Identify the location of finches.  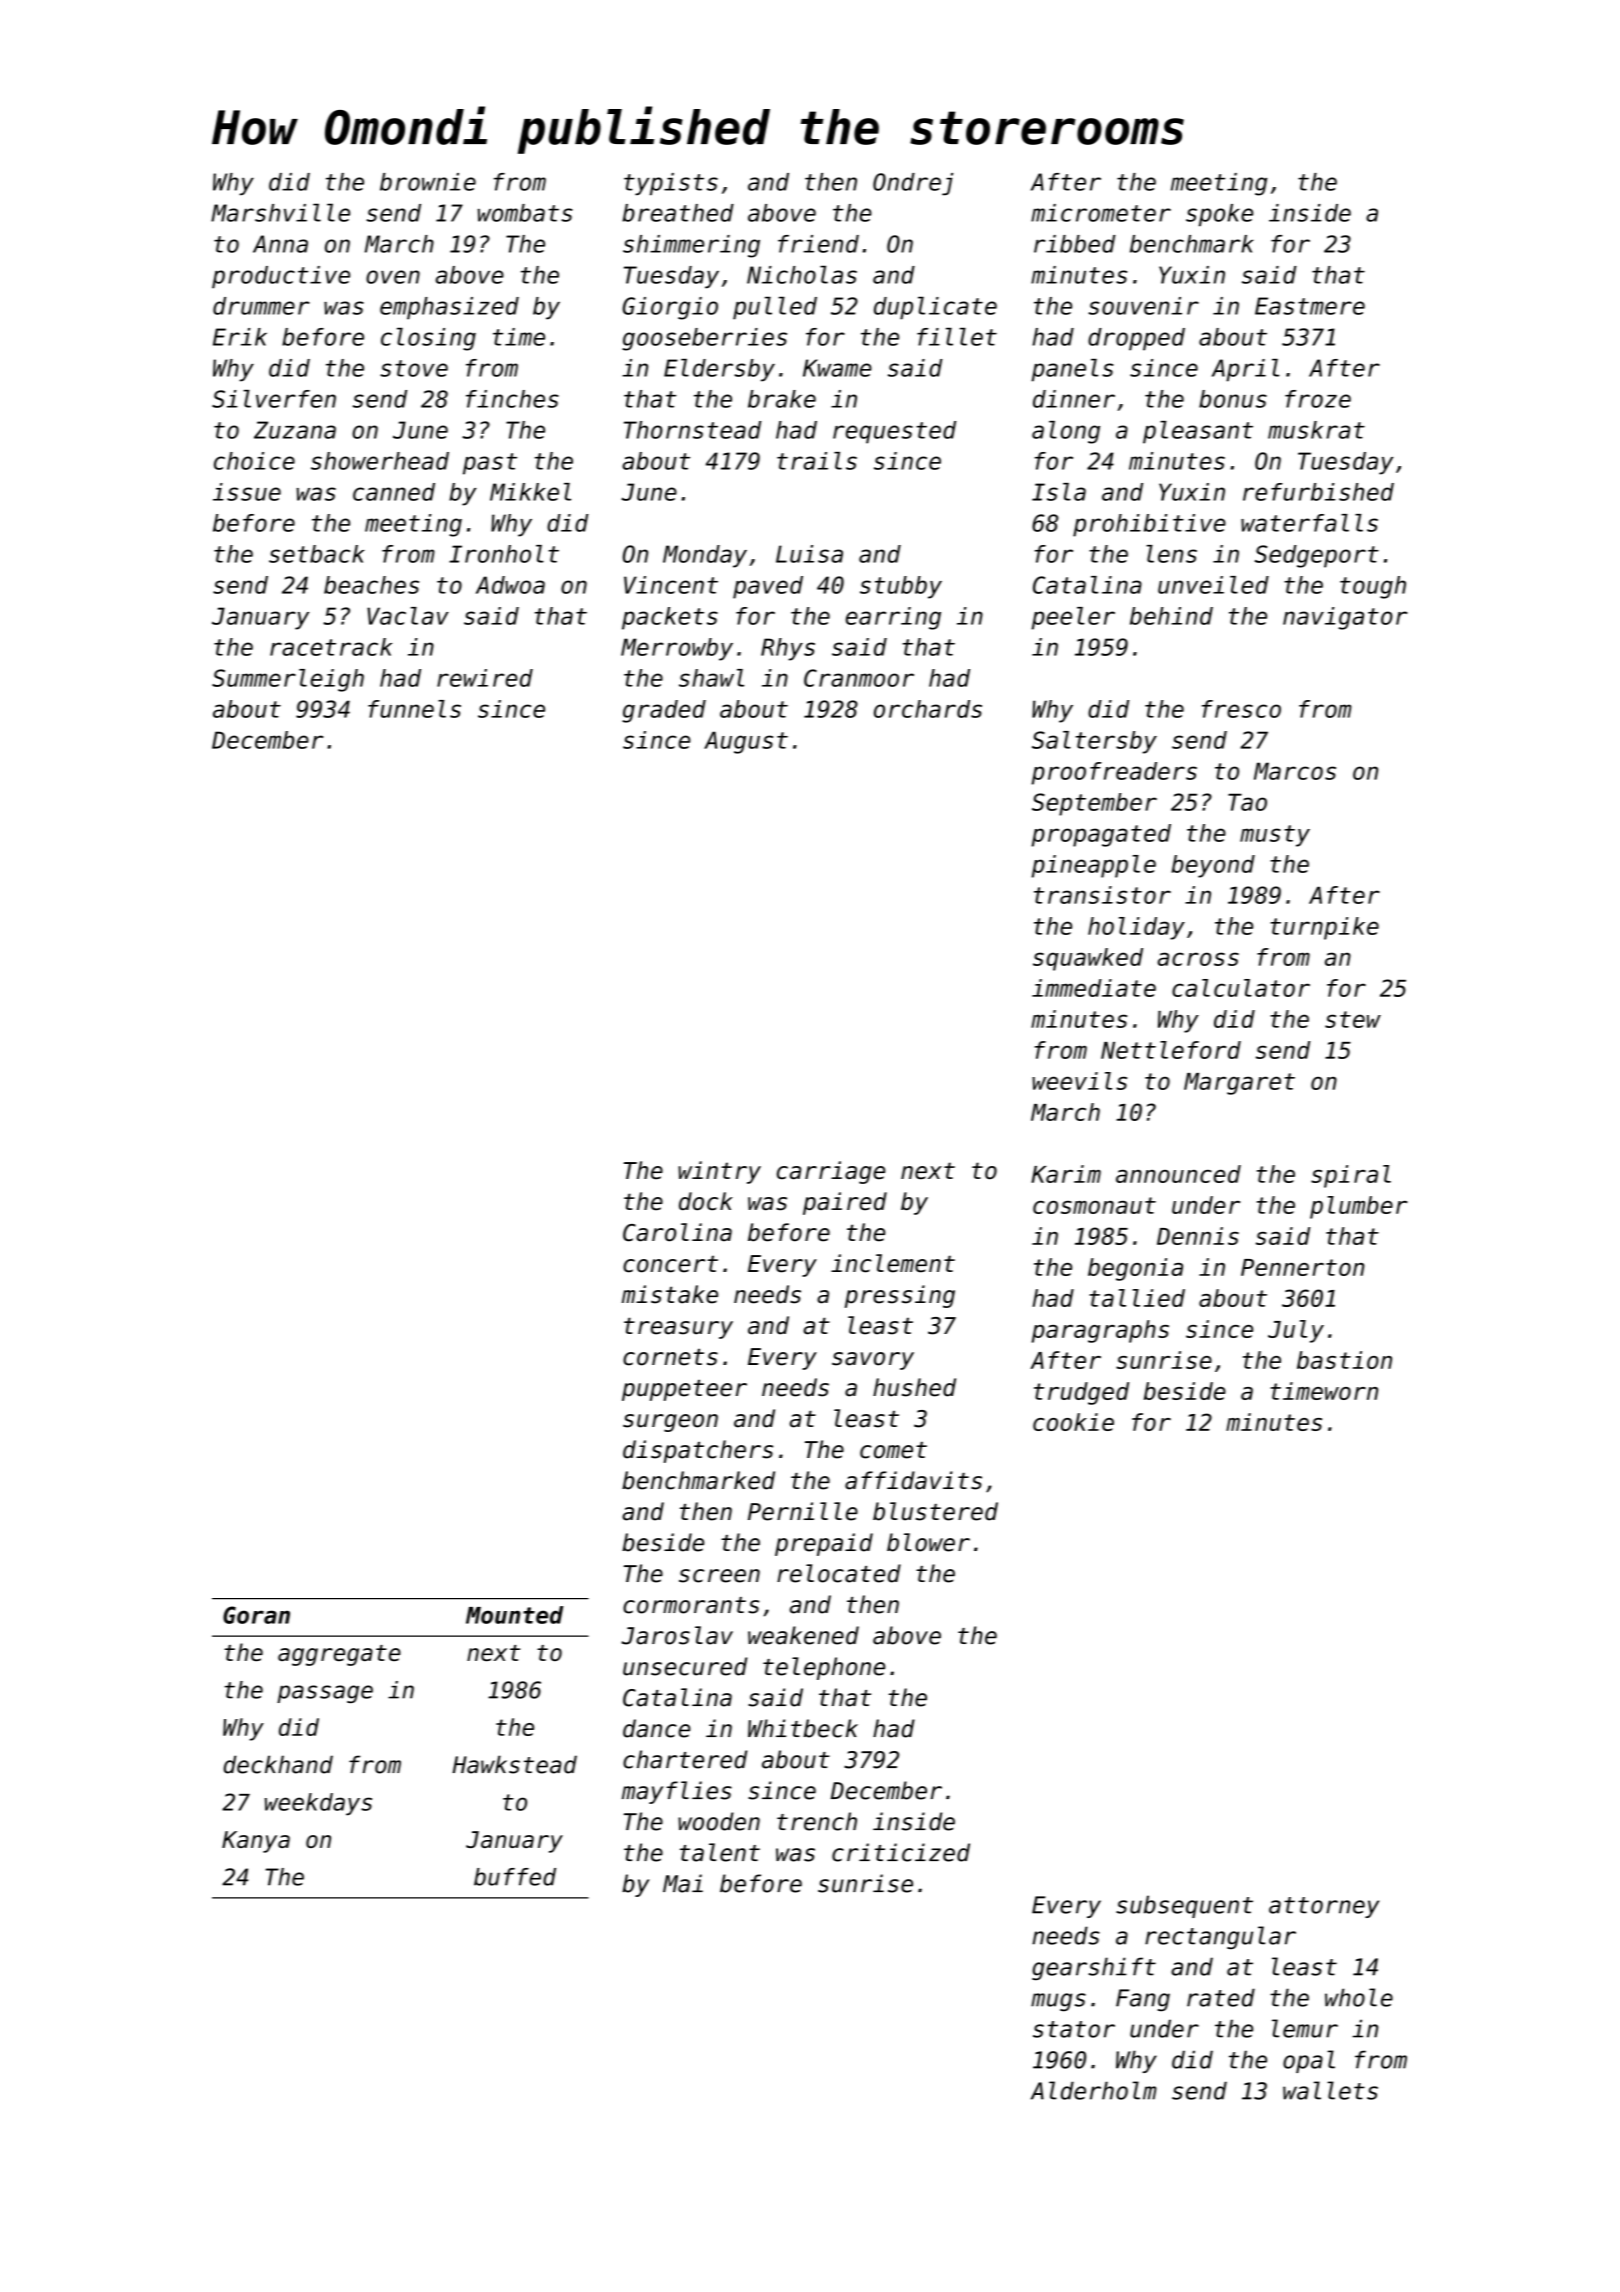
(512, 399).
